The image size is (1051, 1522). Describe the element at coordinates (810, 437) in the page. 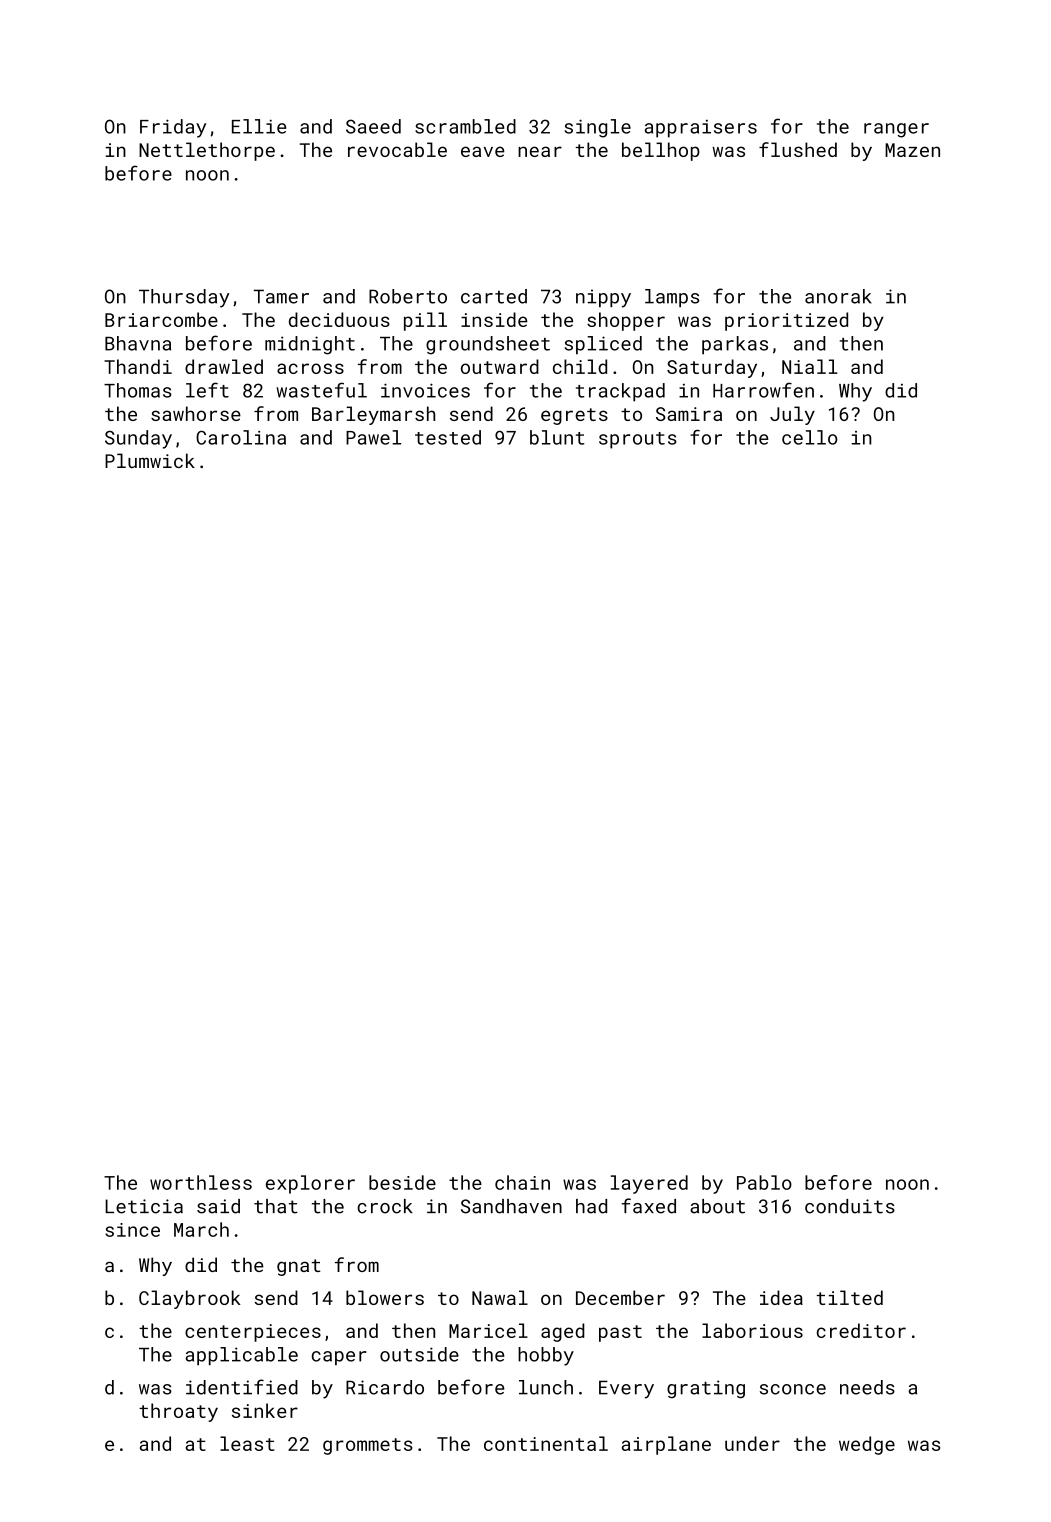

I see `cello` at that location.
